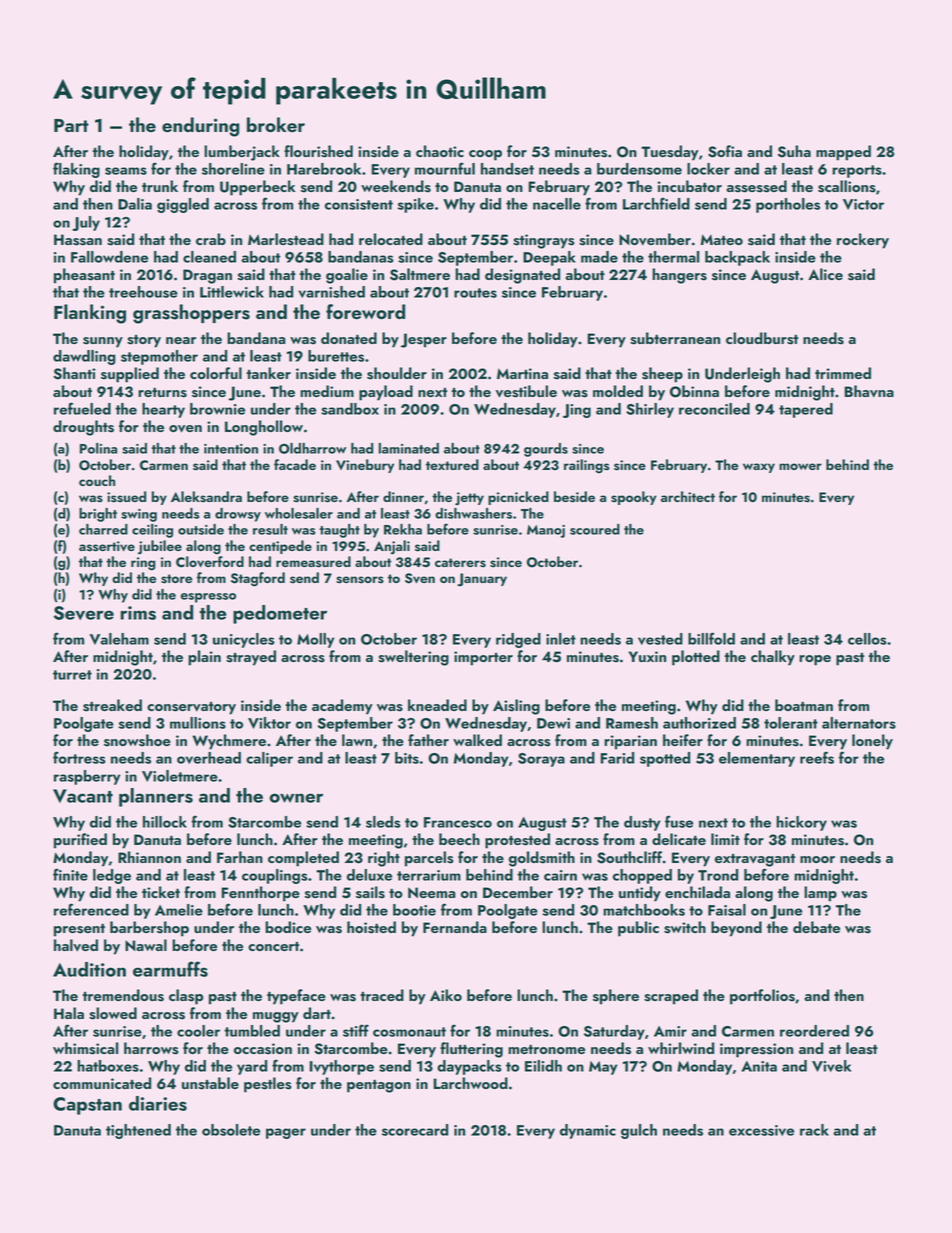  What do you see at coordinates (814, 1031) in the screenshot?
I see `reordered` at bounding box center [814, 1031].
